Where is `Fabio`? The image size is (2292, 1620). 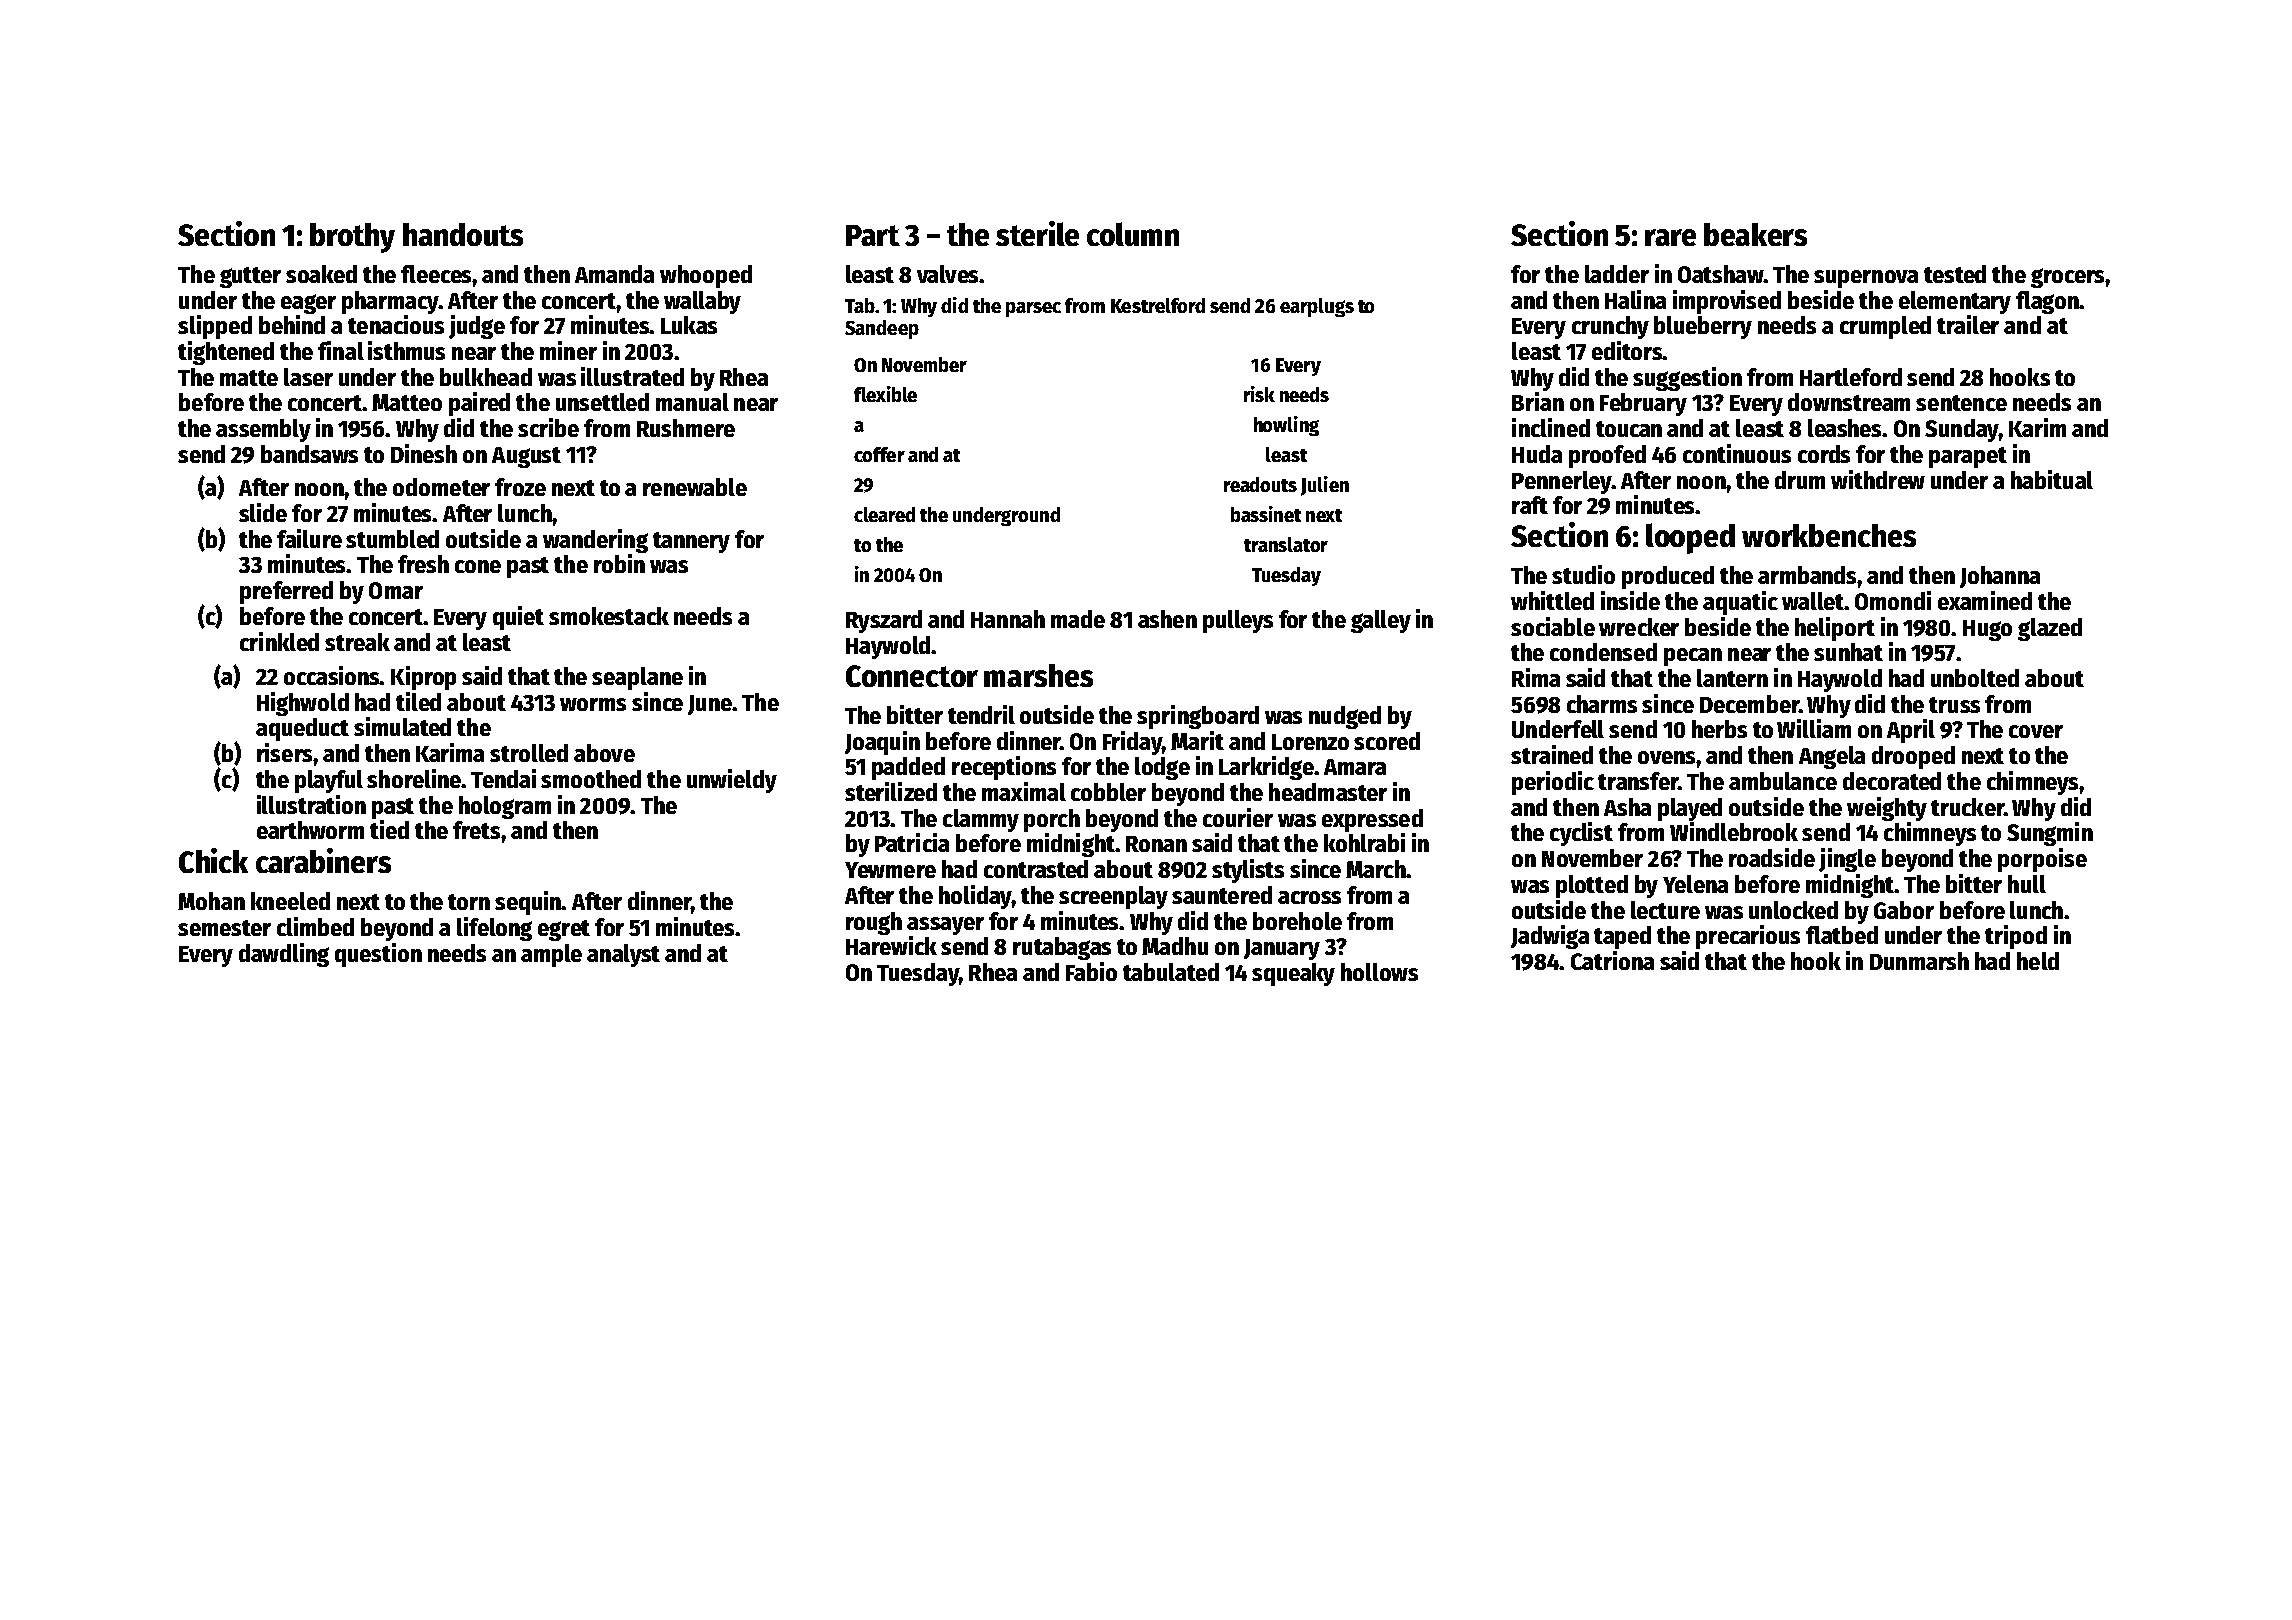 Fabio is located at coordinates (1091, 971).
